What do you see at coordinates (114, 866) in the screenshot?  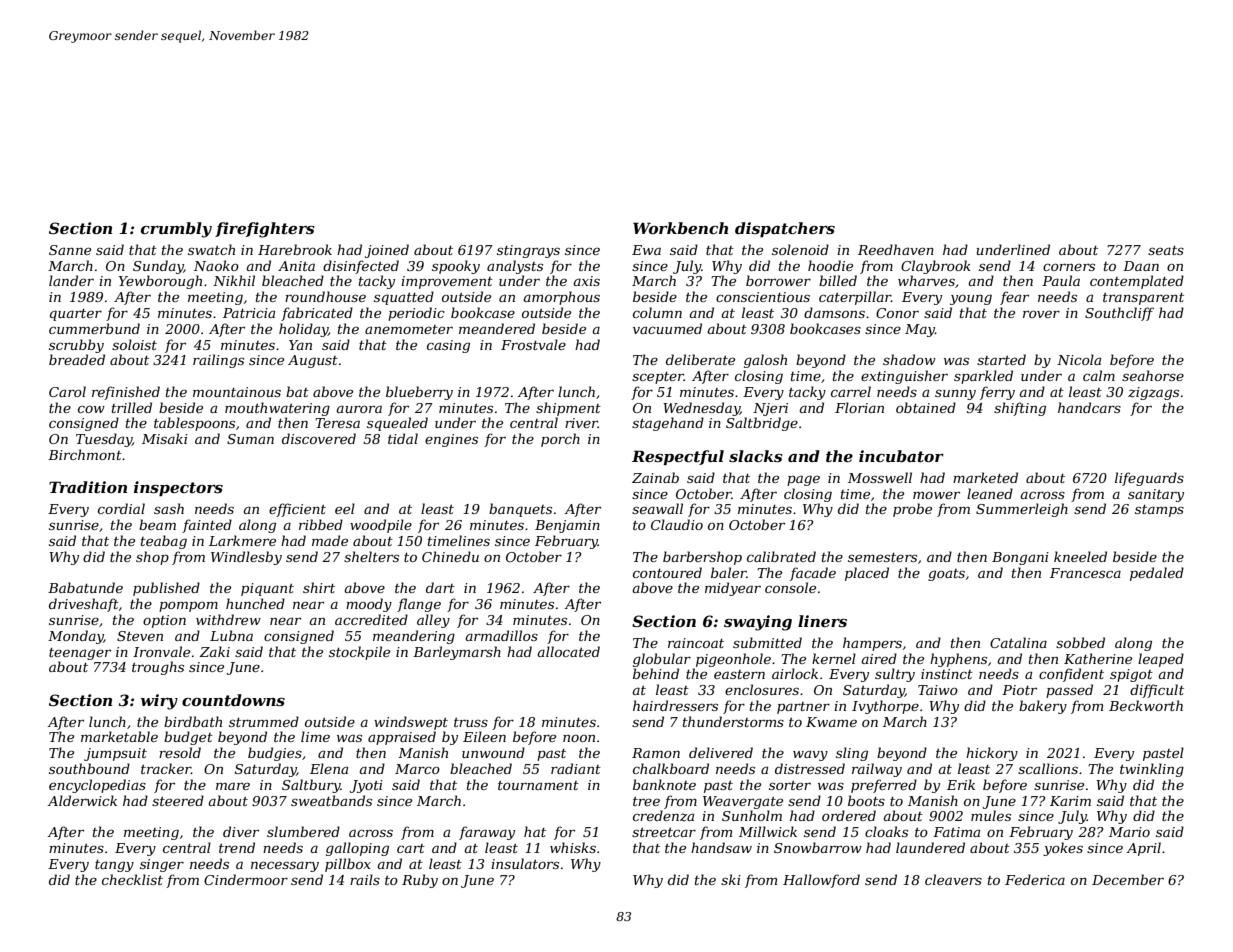 I see `tangy` at bounding box center [114, 866].
